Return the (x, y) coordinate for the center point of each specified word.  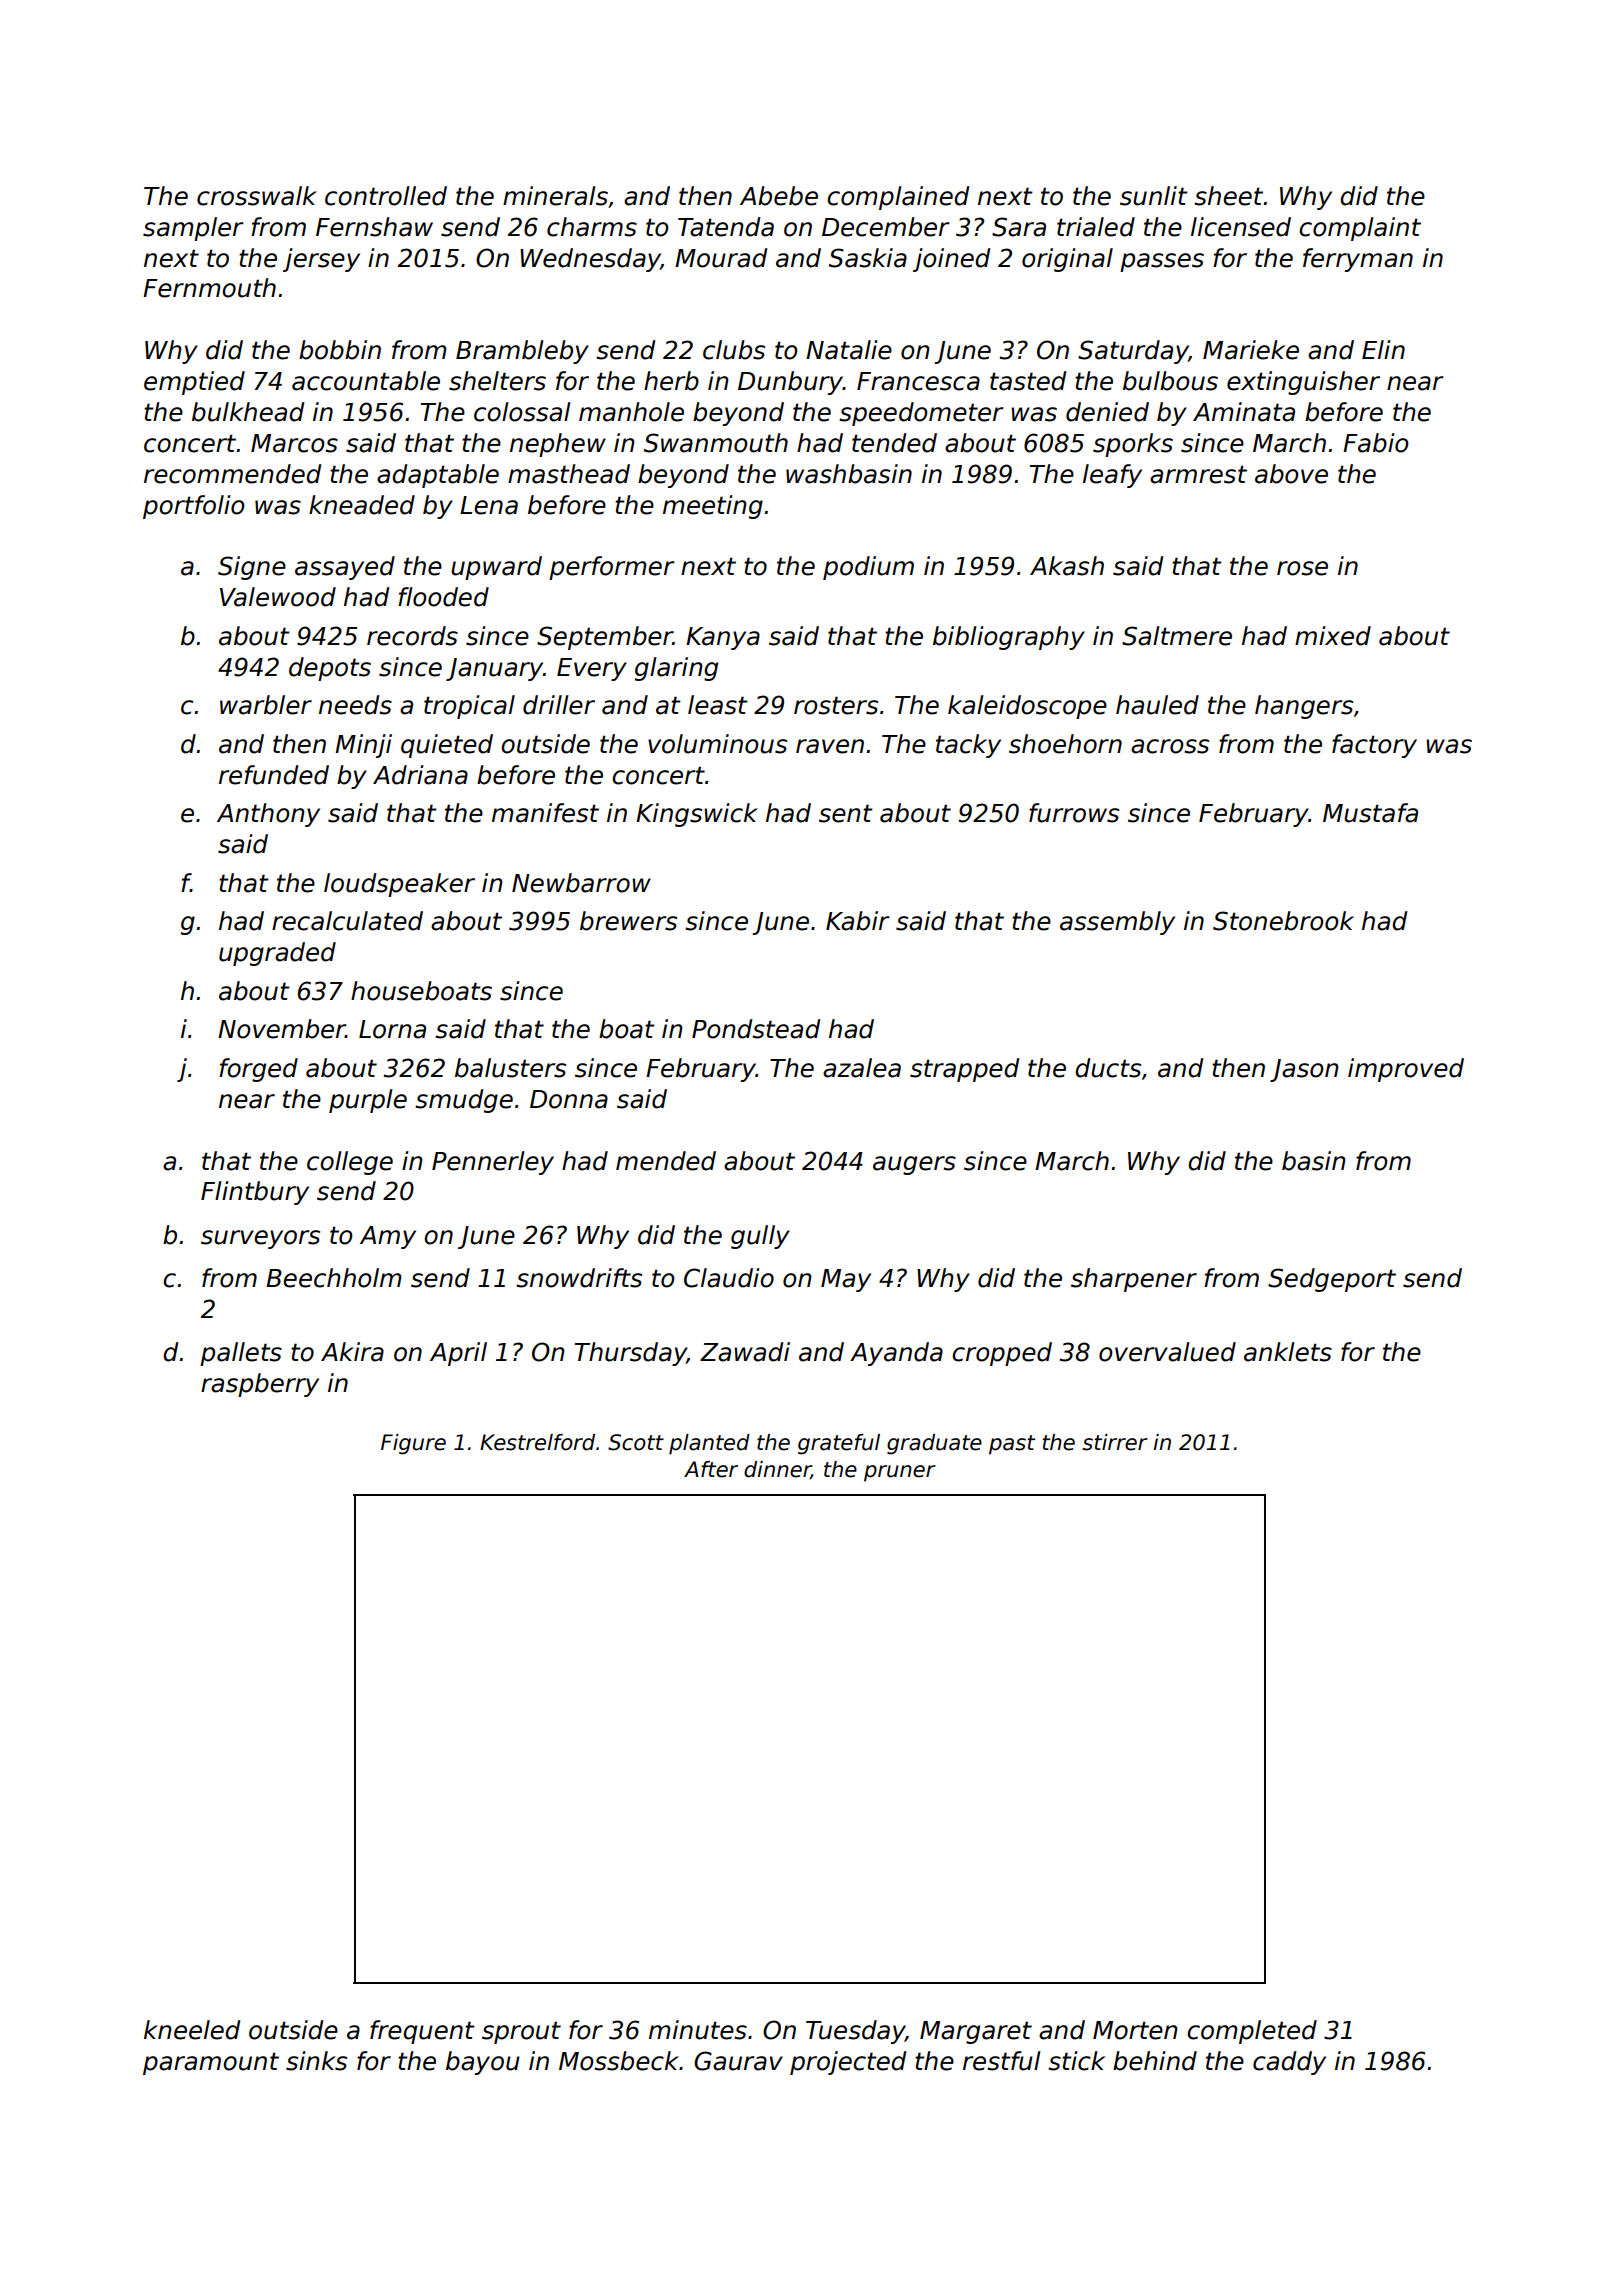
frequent (422, 2032)
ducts (1108, 1068)
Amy (388, 1237)
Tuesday (855, 2032)
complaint (1360, 229)
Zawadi (745, 1352)
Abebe (779, 196)
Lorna (392, 1029)
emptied (194, 383)
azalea (862, 1068)
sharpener (1134, 1280)
